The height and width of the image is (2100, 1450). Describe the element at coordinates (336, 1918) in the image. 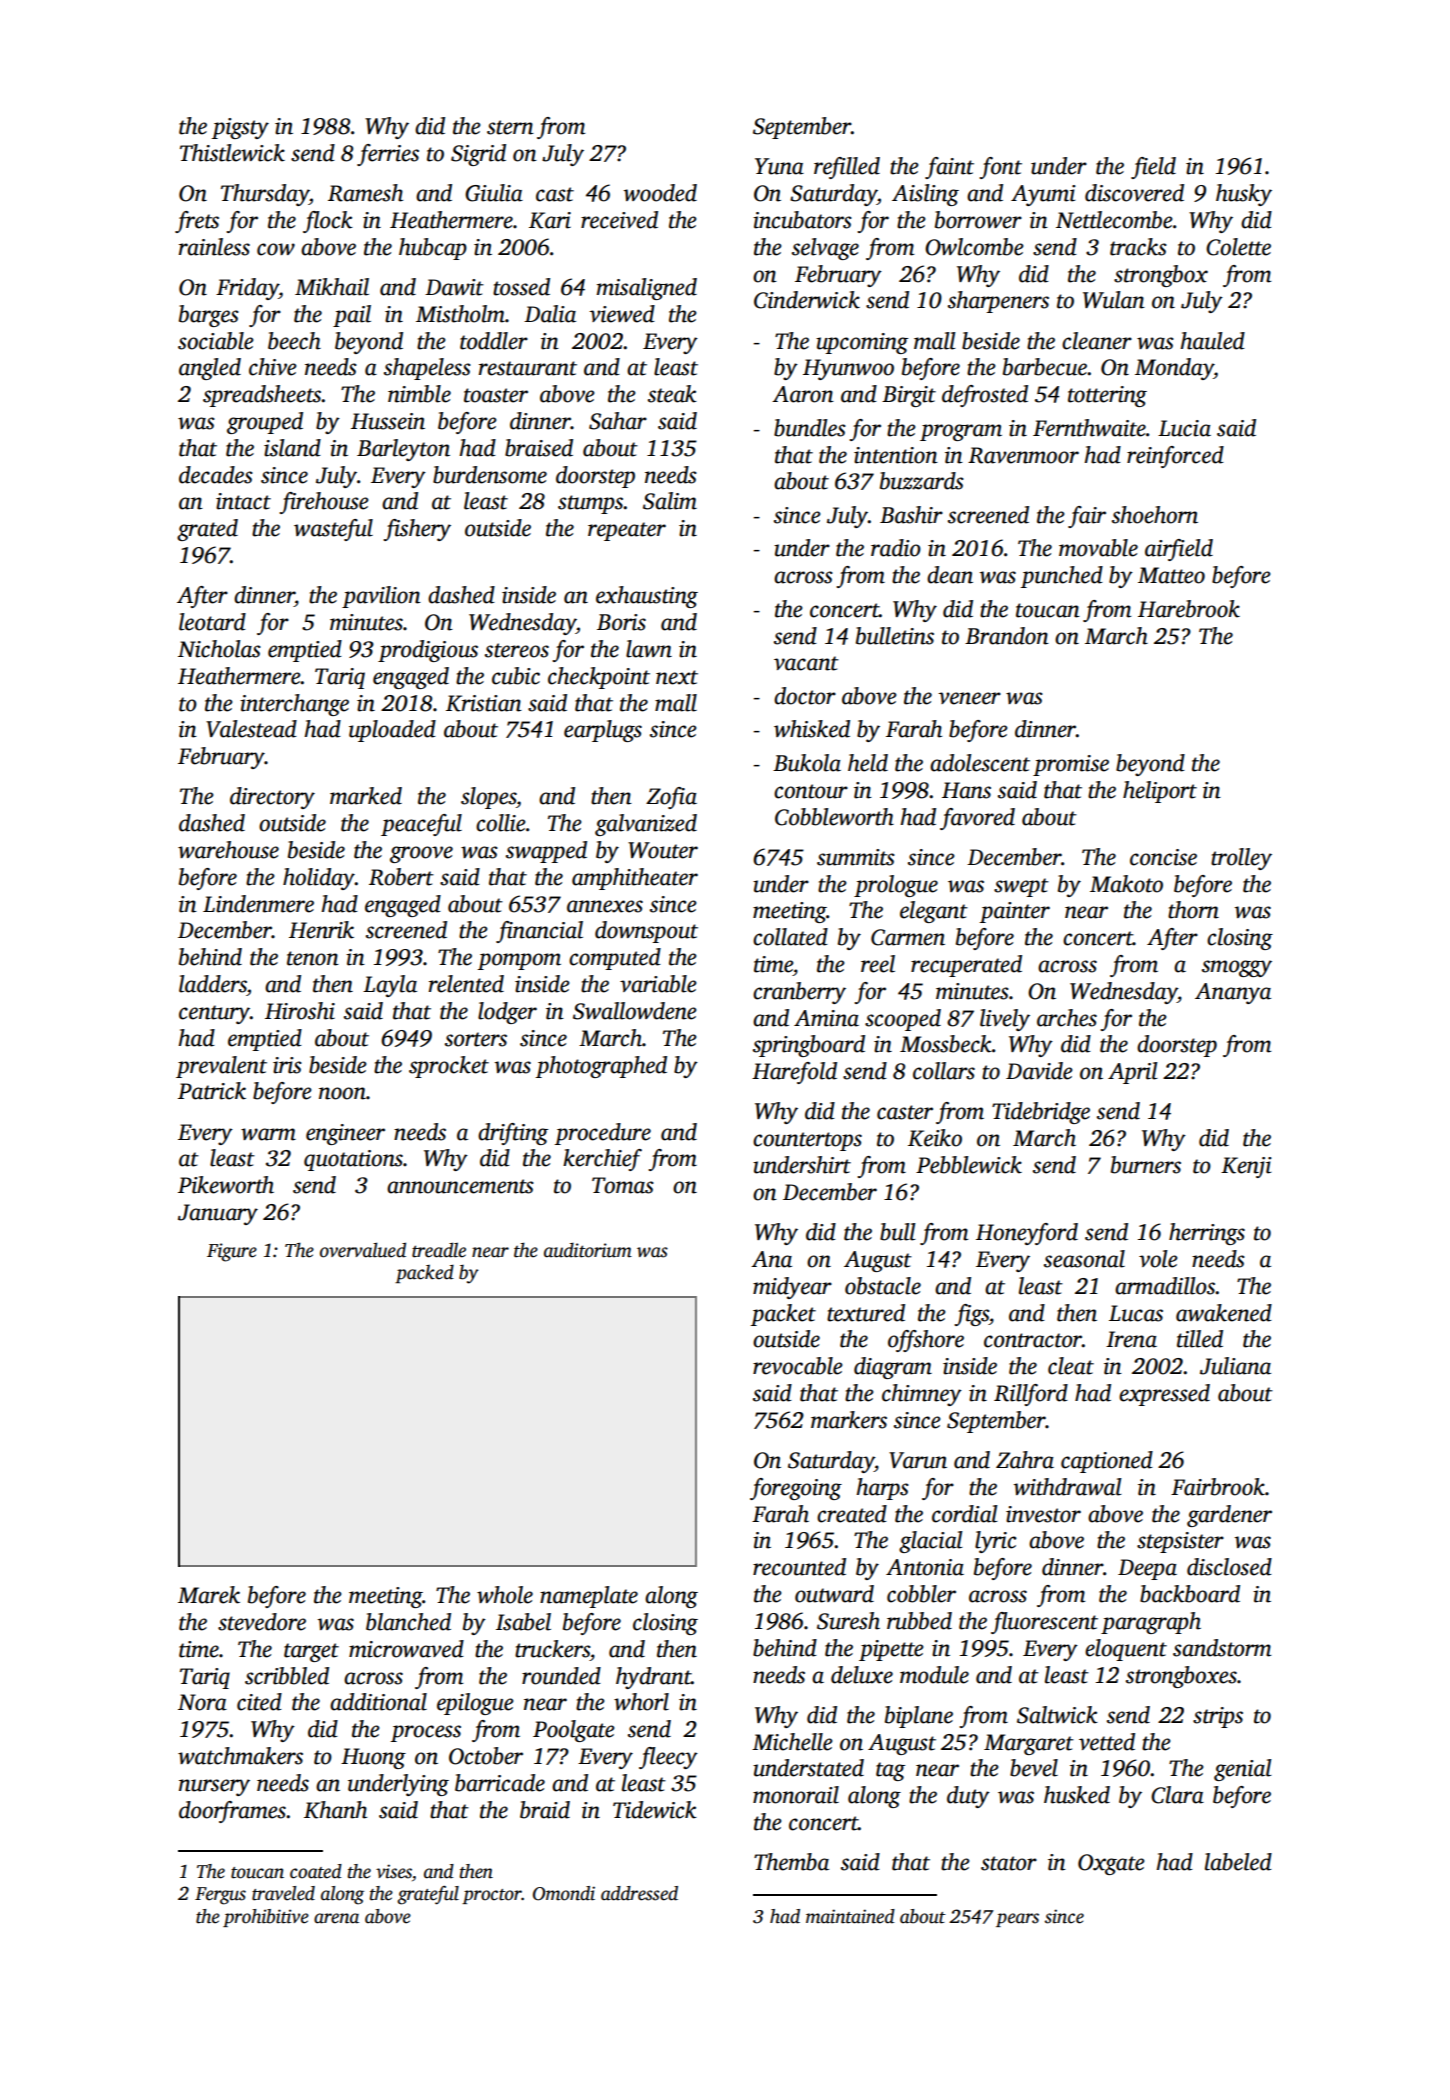

I see `arena` at that location.
